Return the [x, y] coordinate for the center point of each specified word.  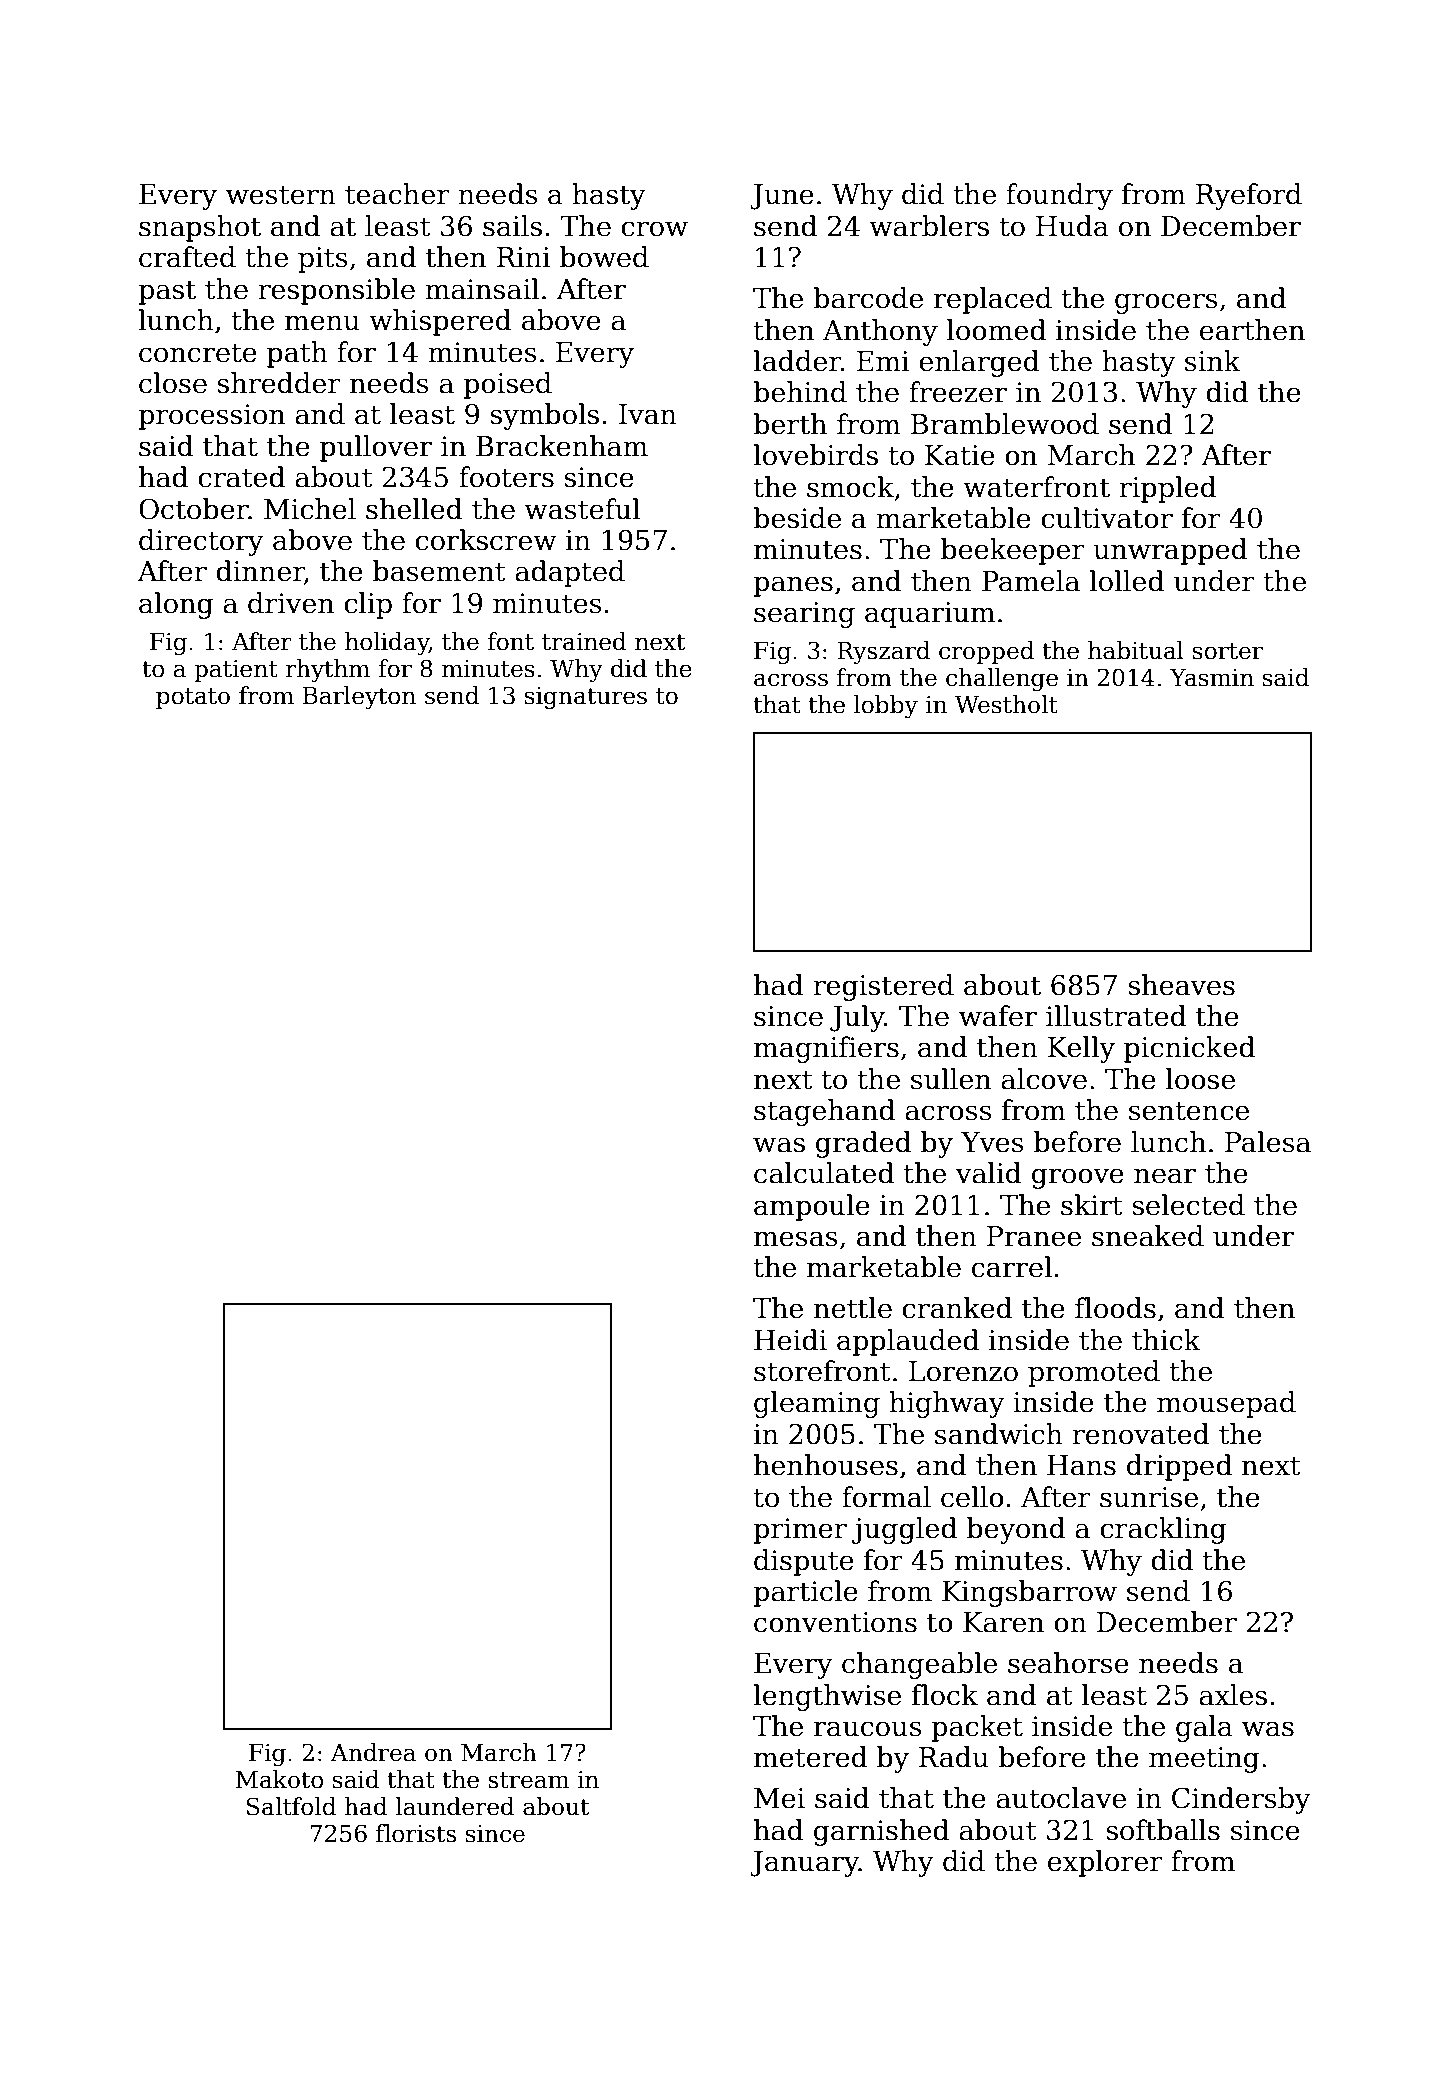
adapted [570, 573]
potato [193, 698]
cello [972, 1497]
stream [528, 1780]
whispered [440, 322]
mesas [795, 1239]
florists [416, 1833]
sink [1213, 361]
